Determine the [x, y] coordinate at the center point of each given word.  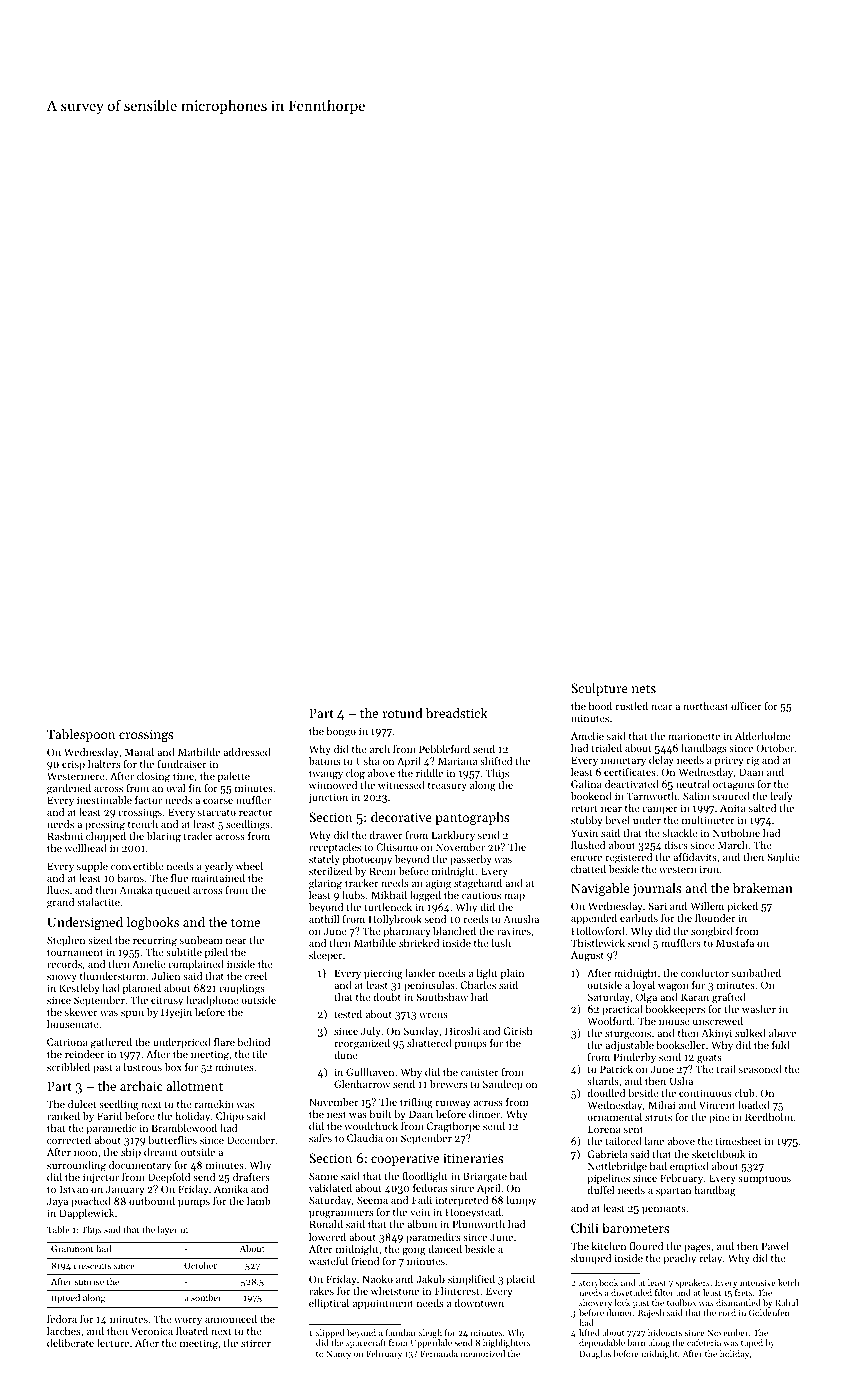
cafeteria [704, 1342]
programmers [341, 1214]
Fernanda [439, 1353]
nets [644, 689]
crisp [73, 765]
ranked [63, 1116]
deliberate [70, 1343]
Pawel [775, 1246]
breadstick [457, 713]
